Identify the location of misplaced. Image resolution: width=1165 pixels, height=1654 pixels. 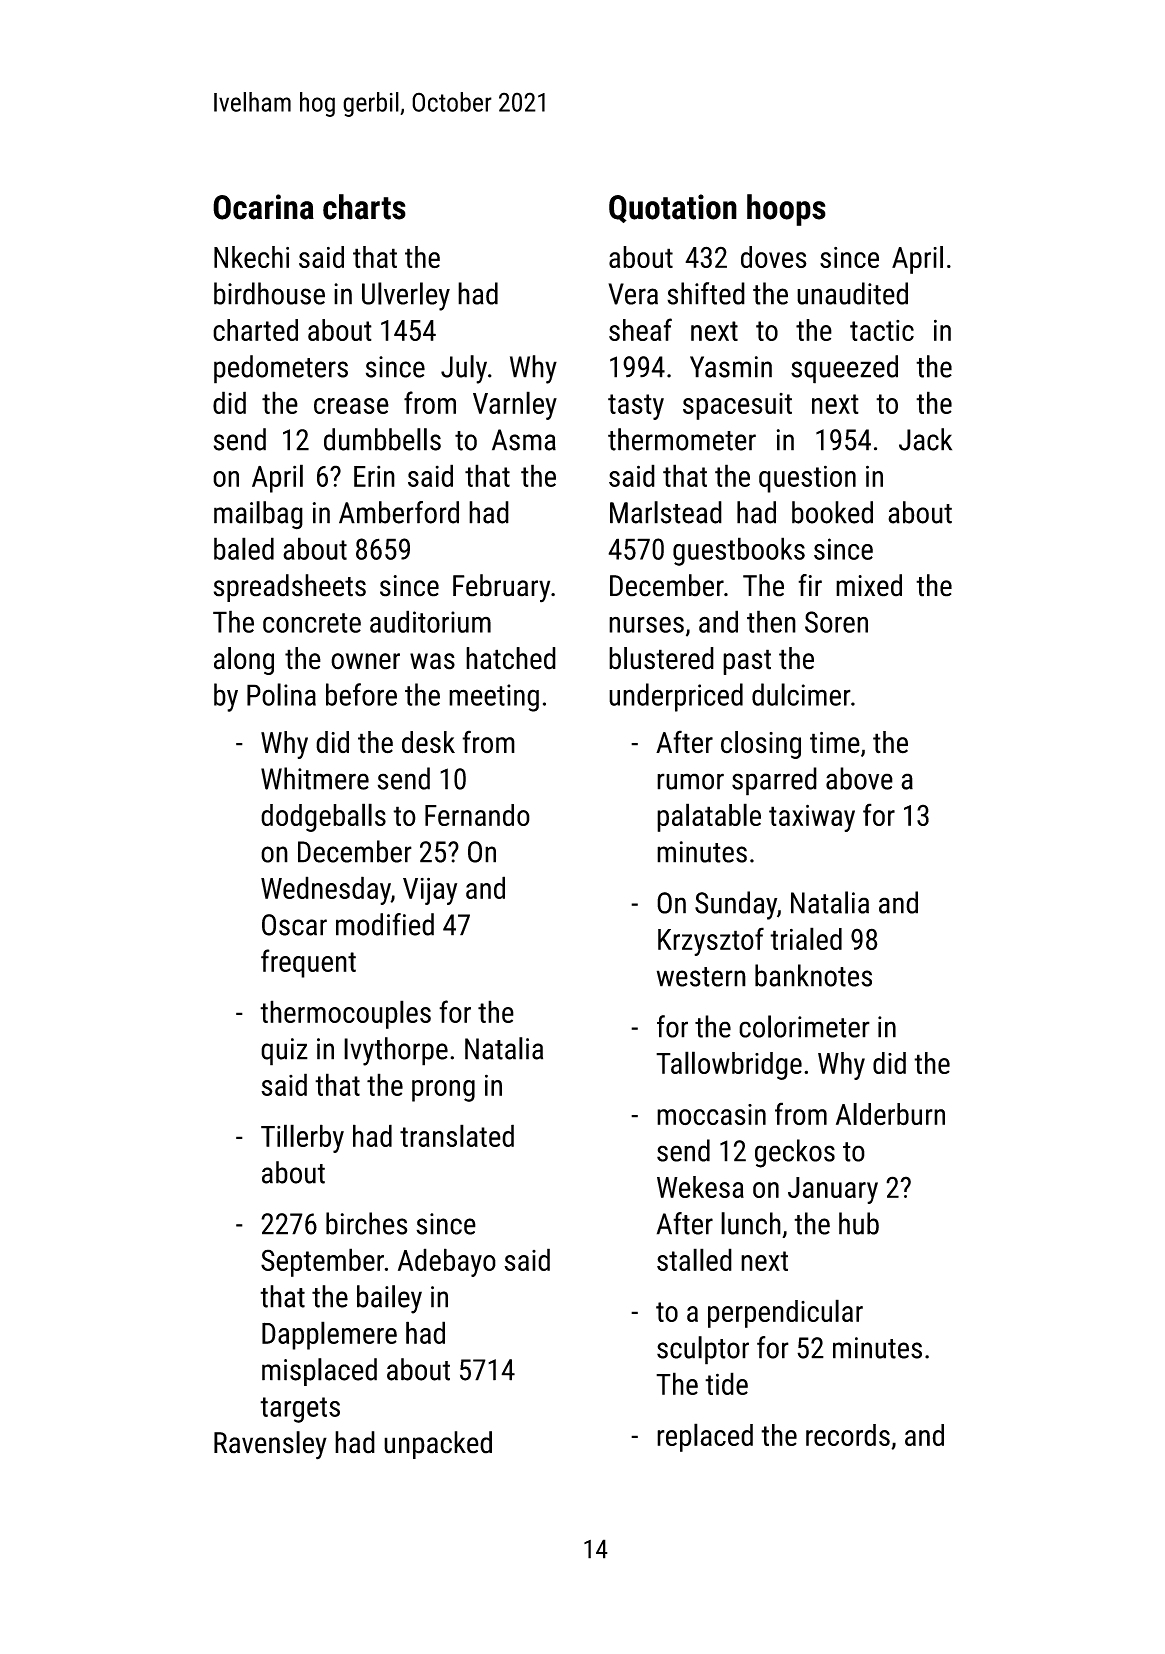
(319, 1372).
